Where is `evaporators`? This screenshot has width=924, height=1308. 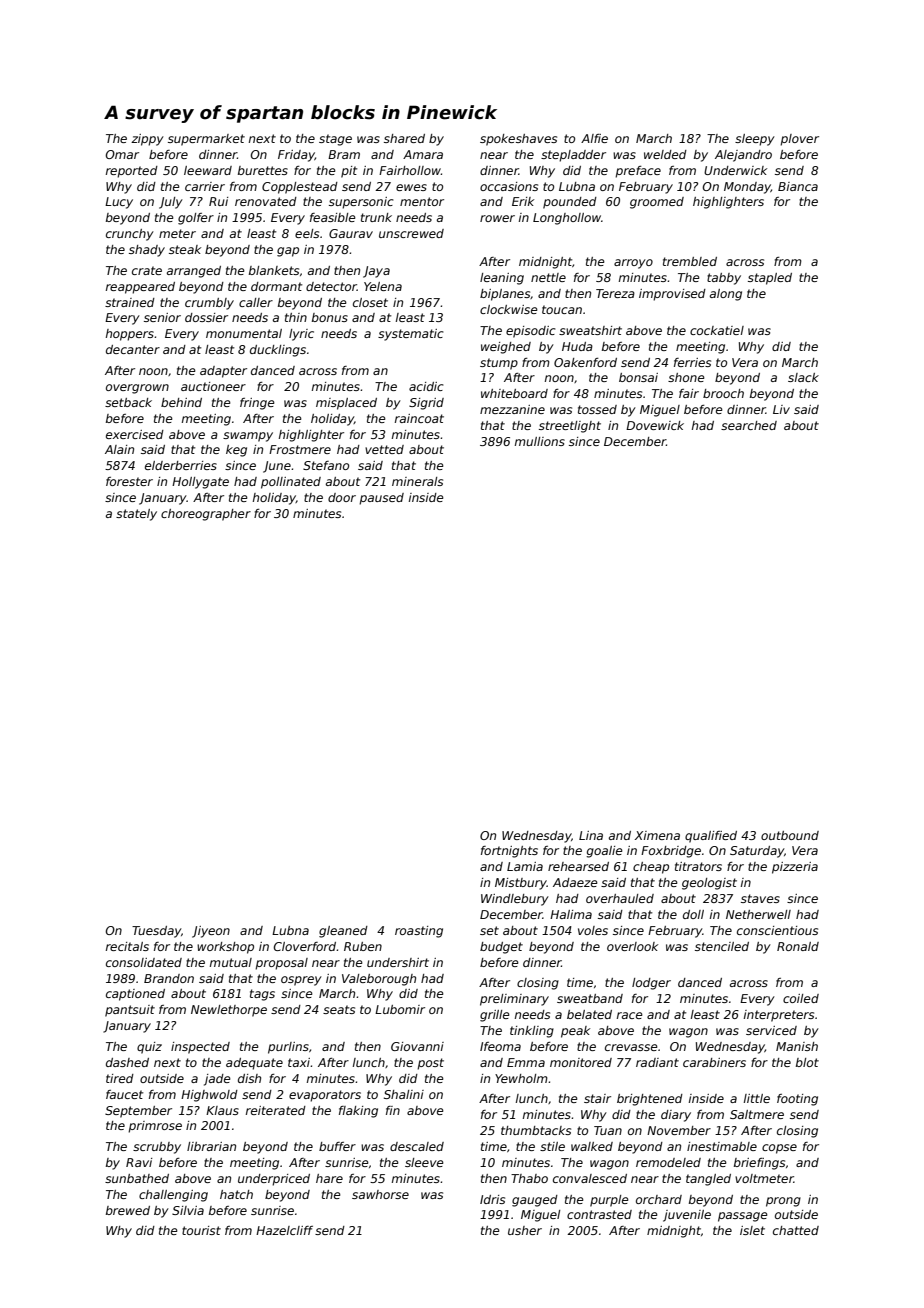 evaporators is located at coordinates (325, 1096).
